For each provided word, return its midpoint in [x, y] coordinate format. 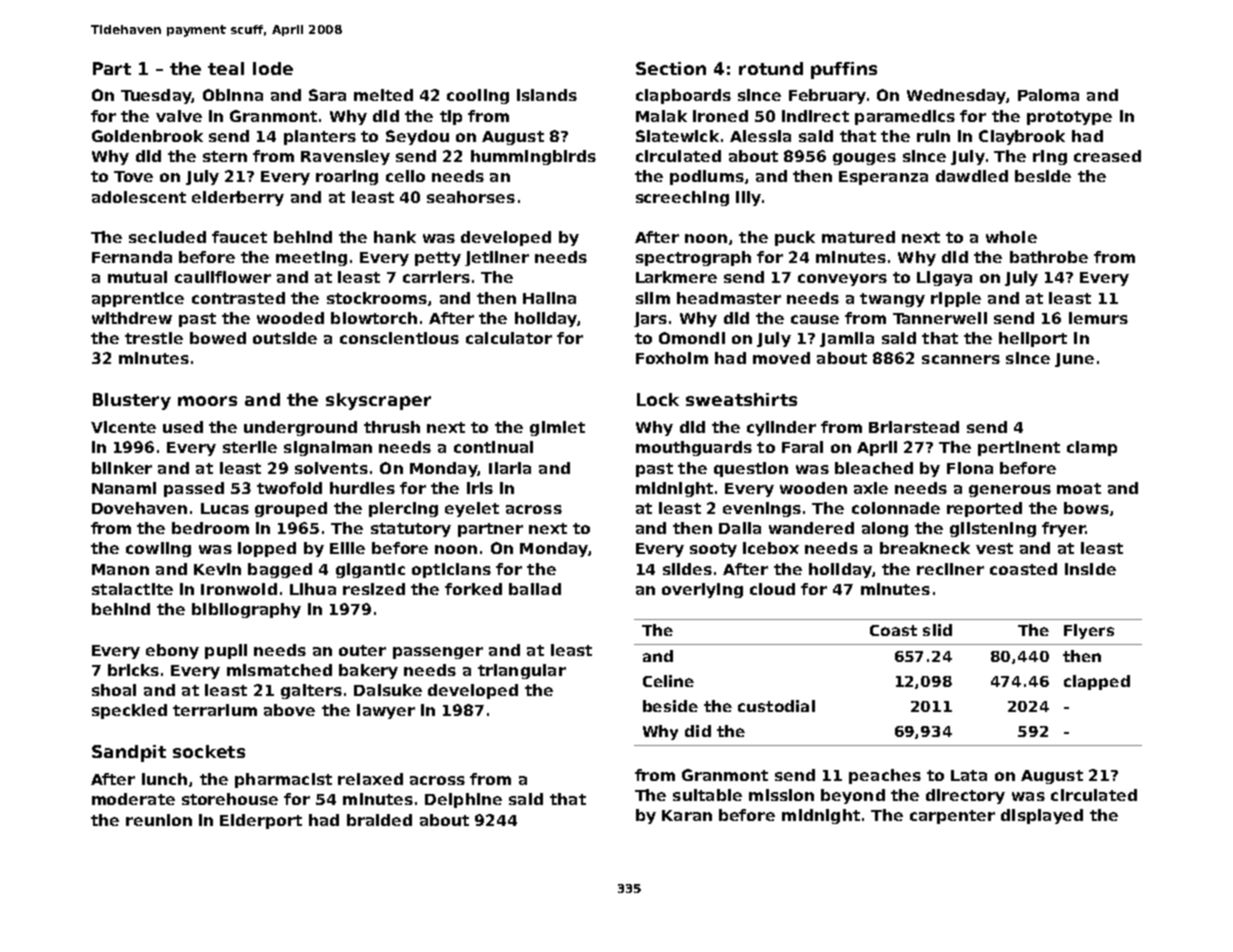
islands [547, 95]
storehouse [230, 799]
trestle [154, 338]
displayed [1042, 816]
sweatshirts [741, 399]
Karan [687, 815]
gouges [864, 159]
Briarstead [914, 427]
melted [383, 95]
